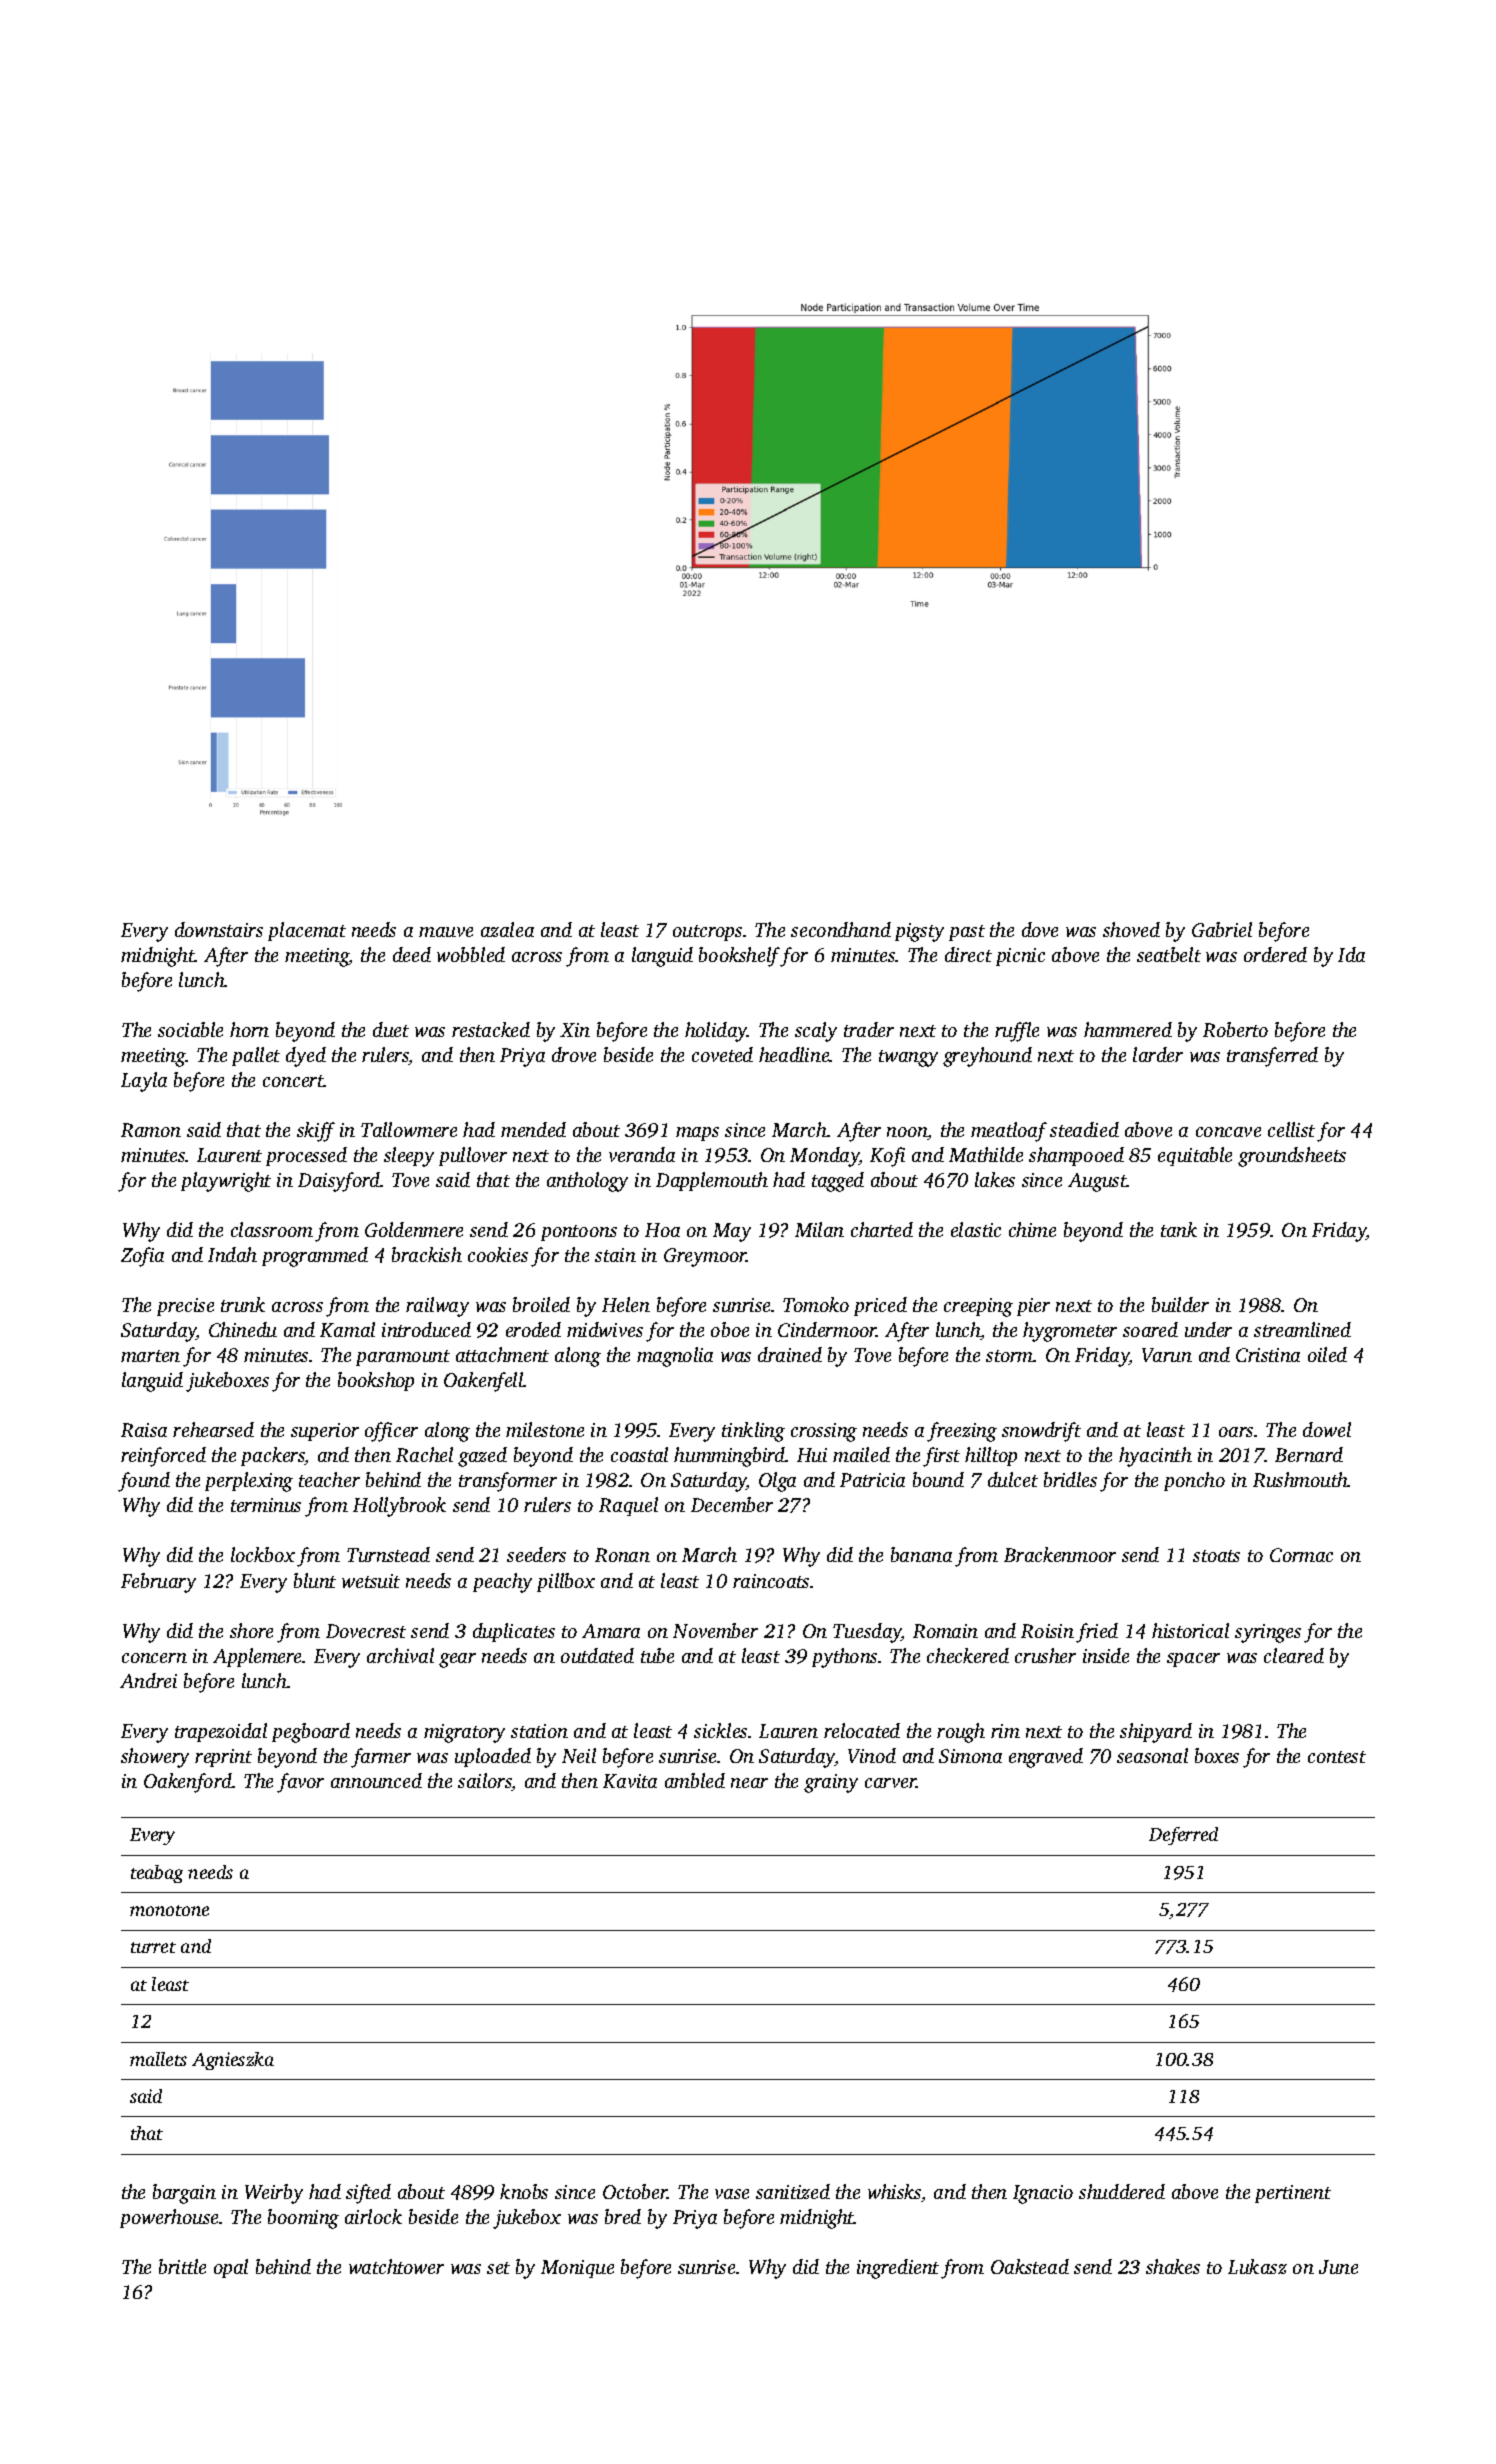  What do you see at coordinates (1043, 2194) in the page?
I see `Ignacio` at bounding box center [1043, 2194].
